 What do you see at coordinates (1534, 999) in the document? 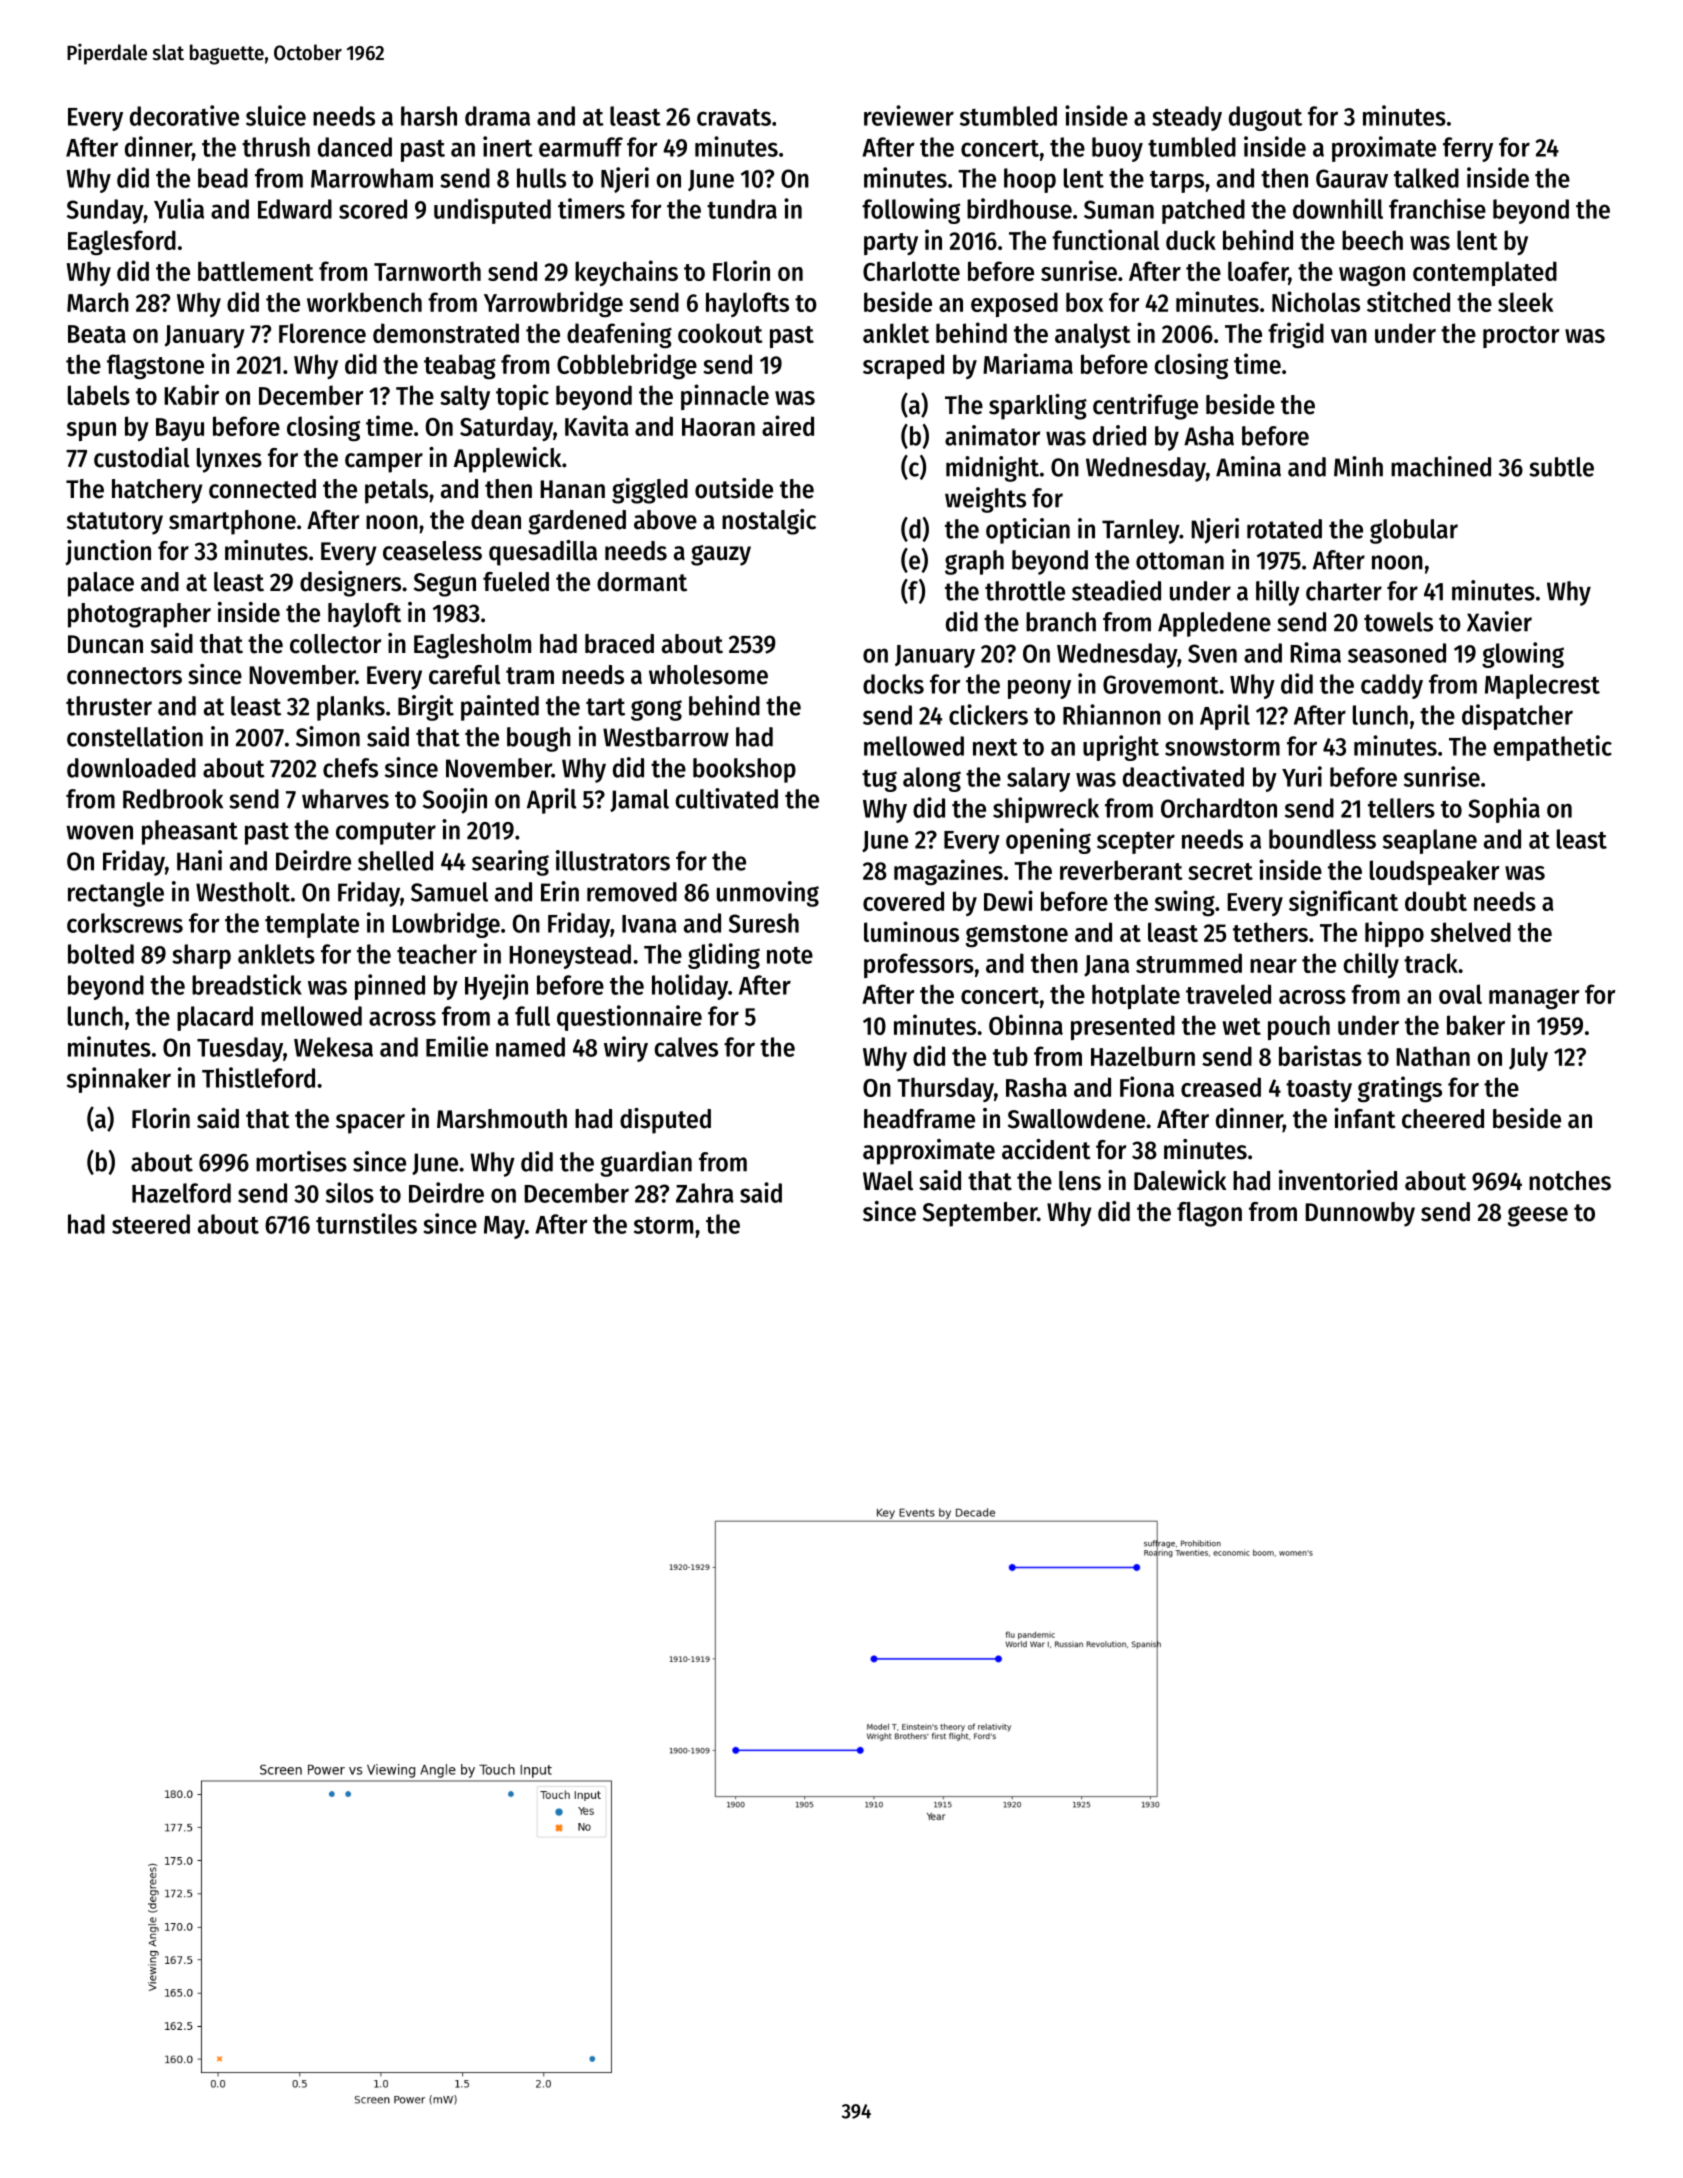
I see `manager` at bounding box center [1534, 999].
